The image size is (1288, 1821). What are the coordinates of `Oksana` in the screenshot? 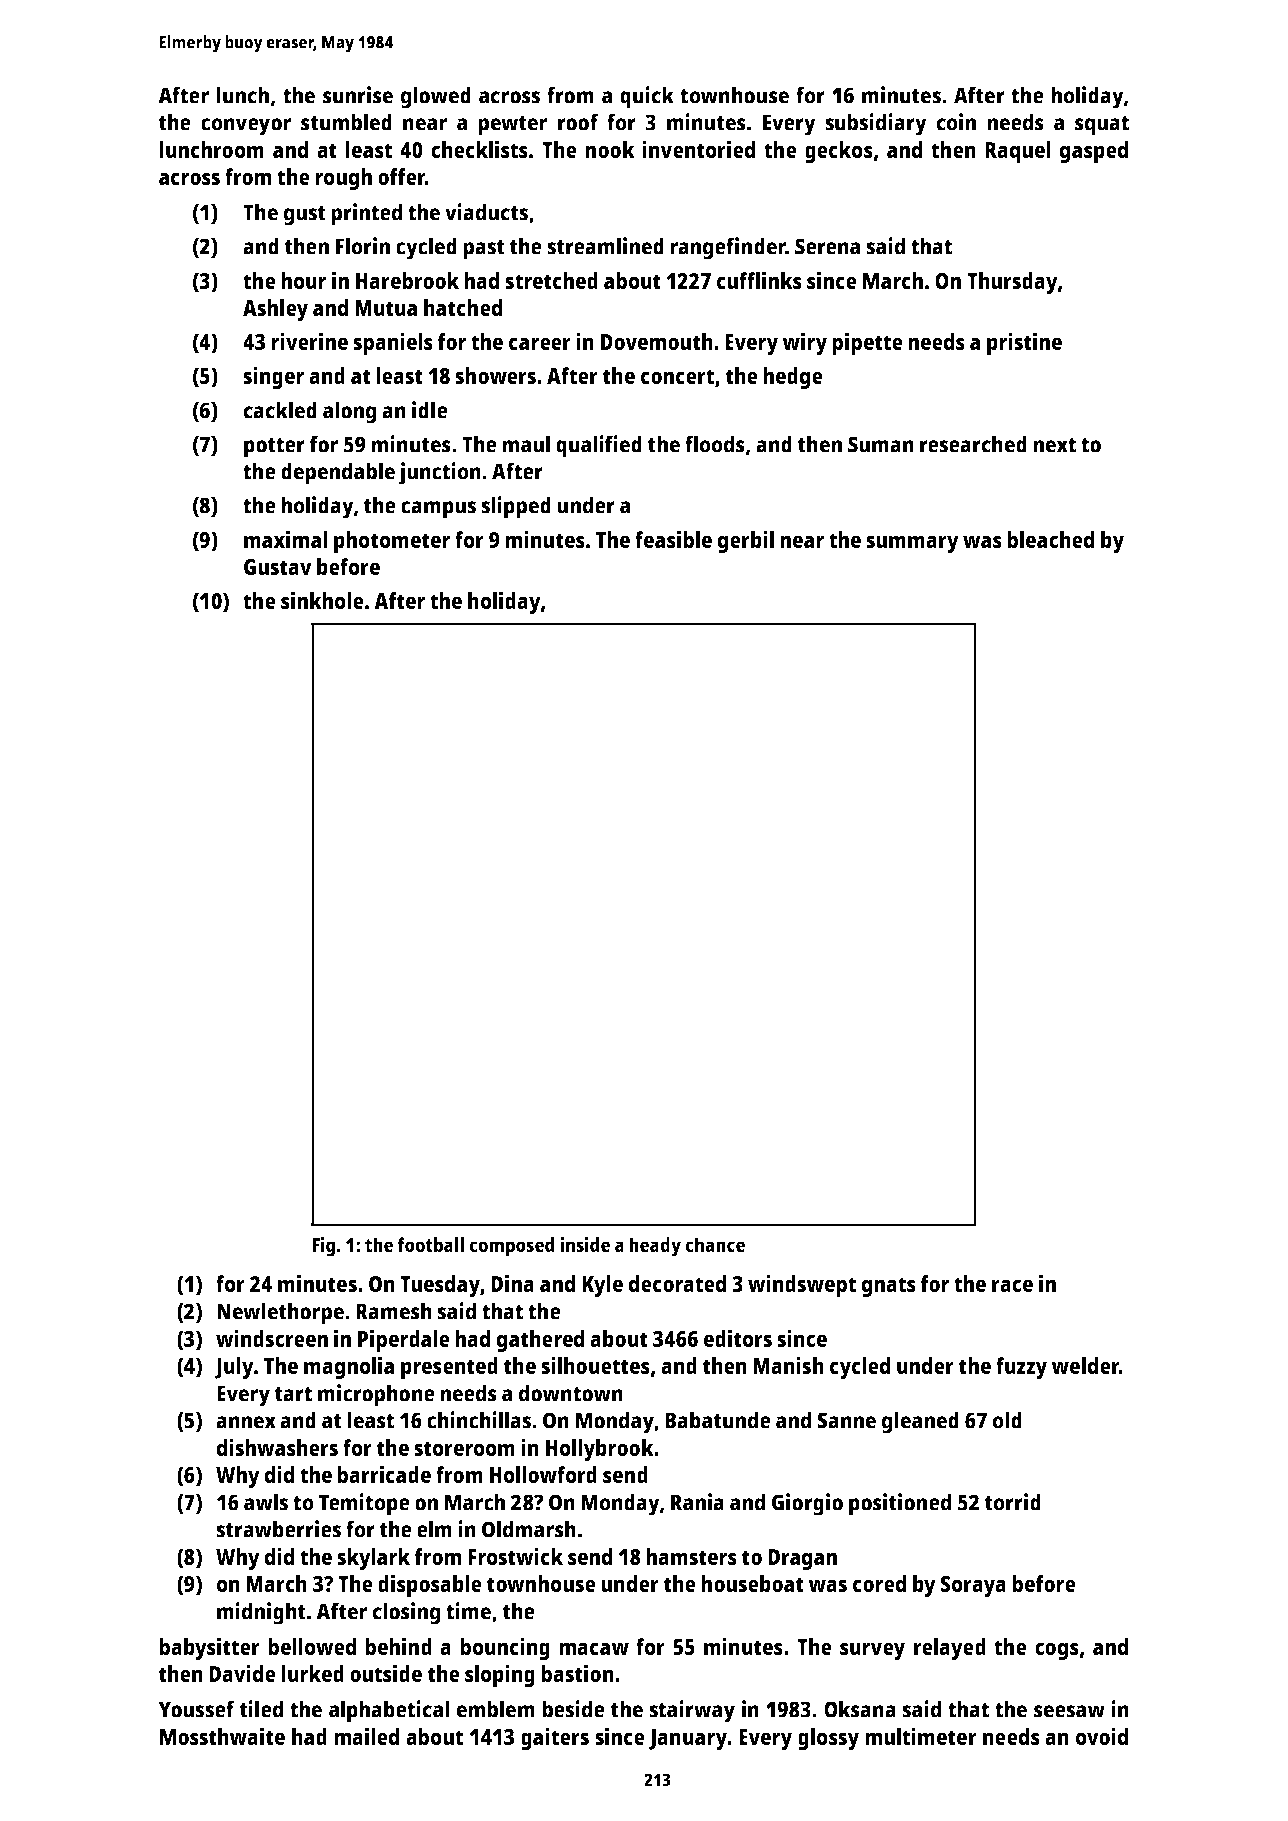 It's located at (860, 1709).
